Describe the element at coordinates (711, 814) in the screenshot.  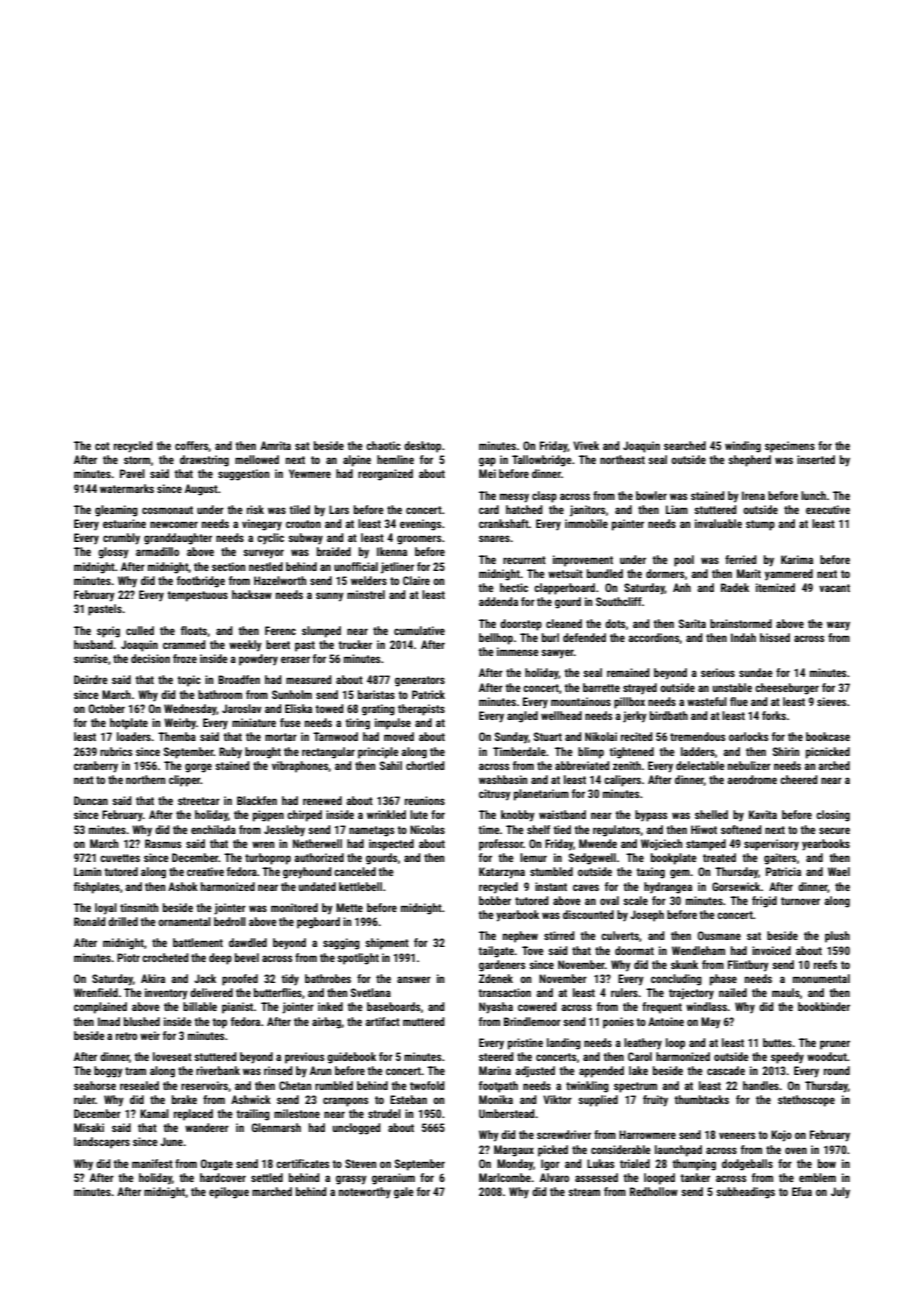
I see `shelled` at that location.
